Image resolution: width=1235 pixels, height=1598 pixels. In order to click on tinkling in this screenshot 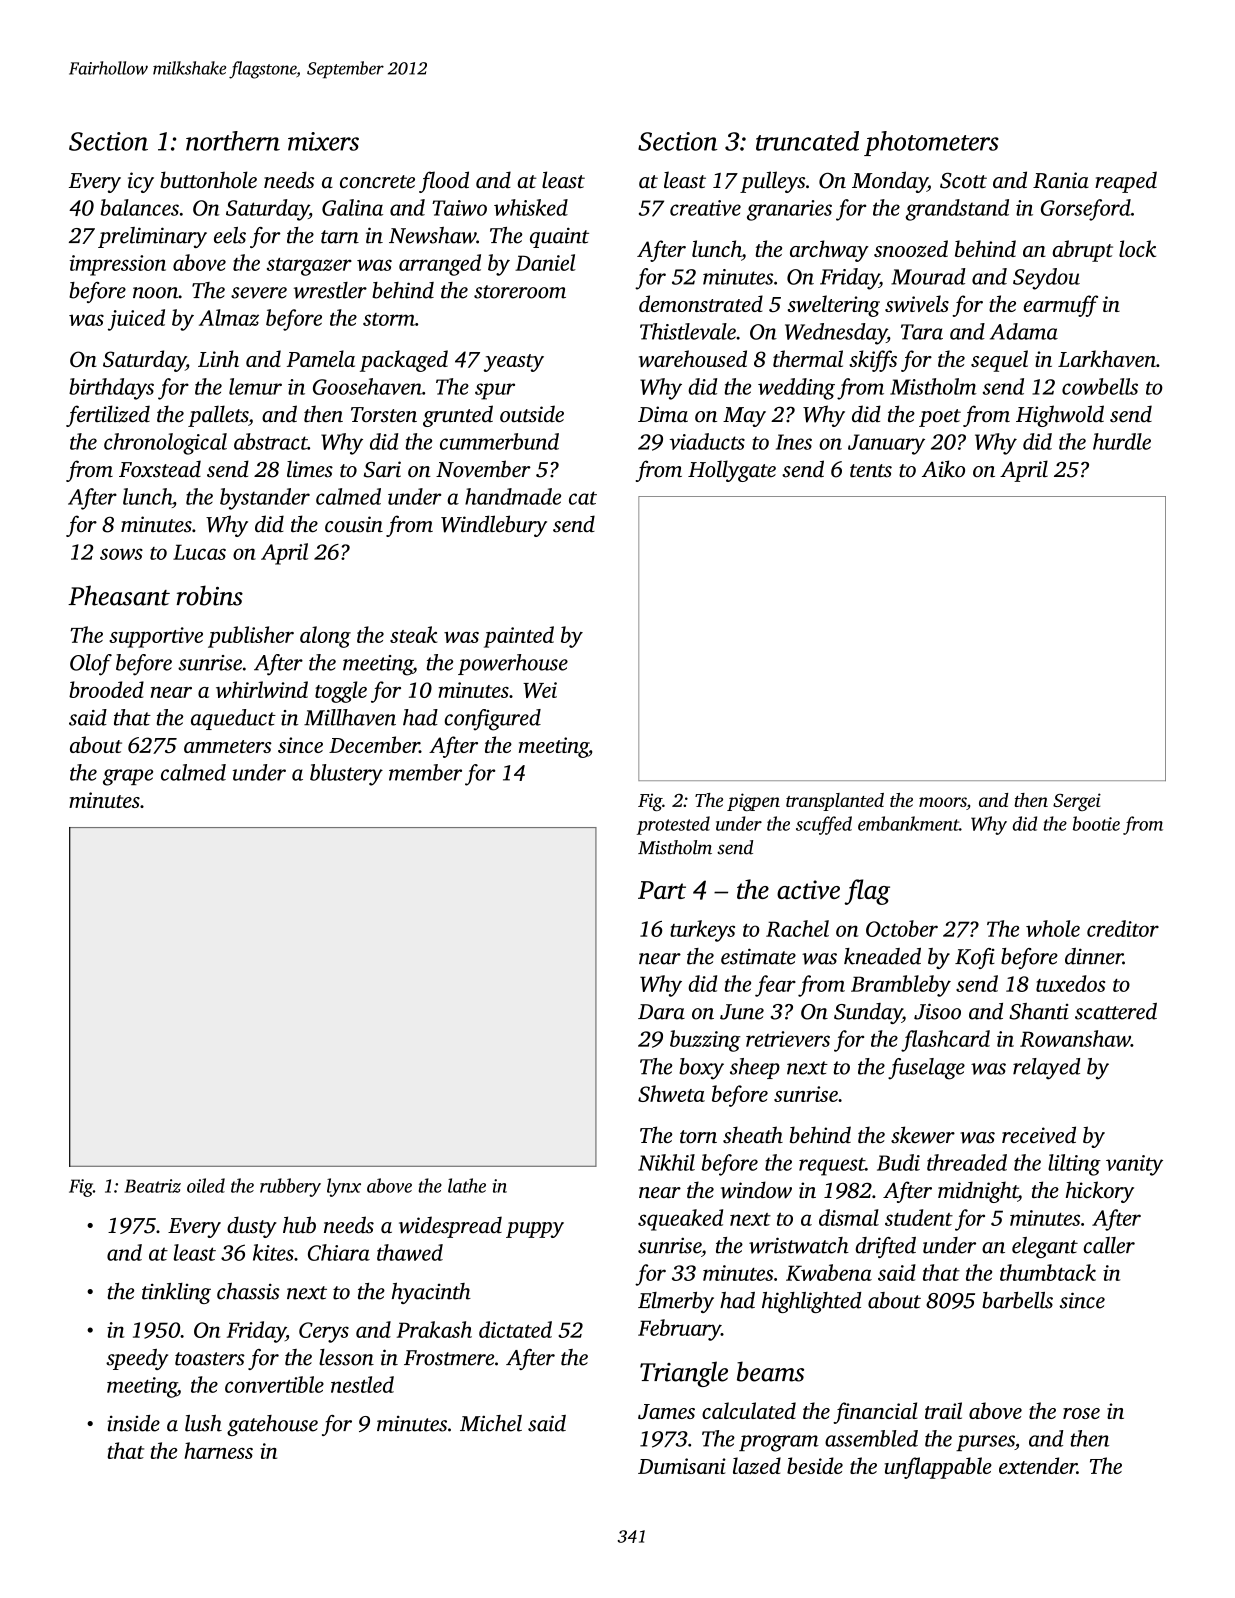, I will do `click(176, 1293)`.
